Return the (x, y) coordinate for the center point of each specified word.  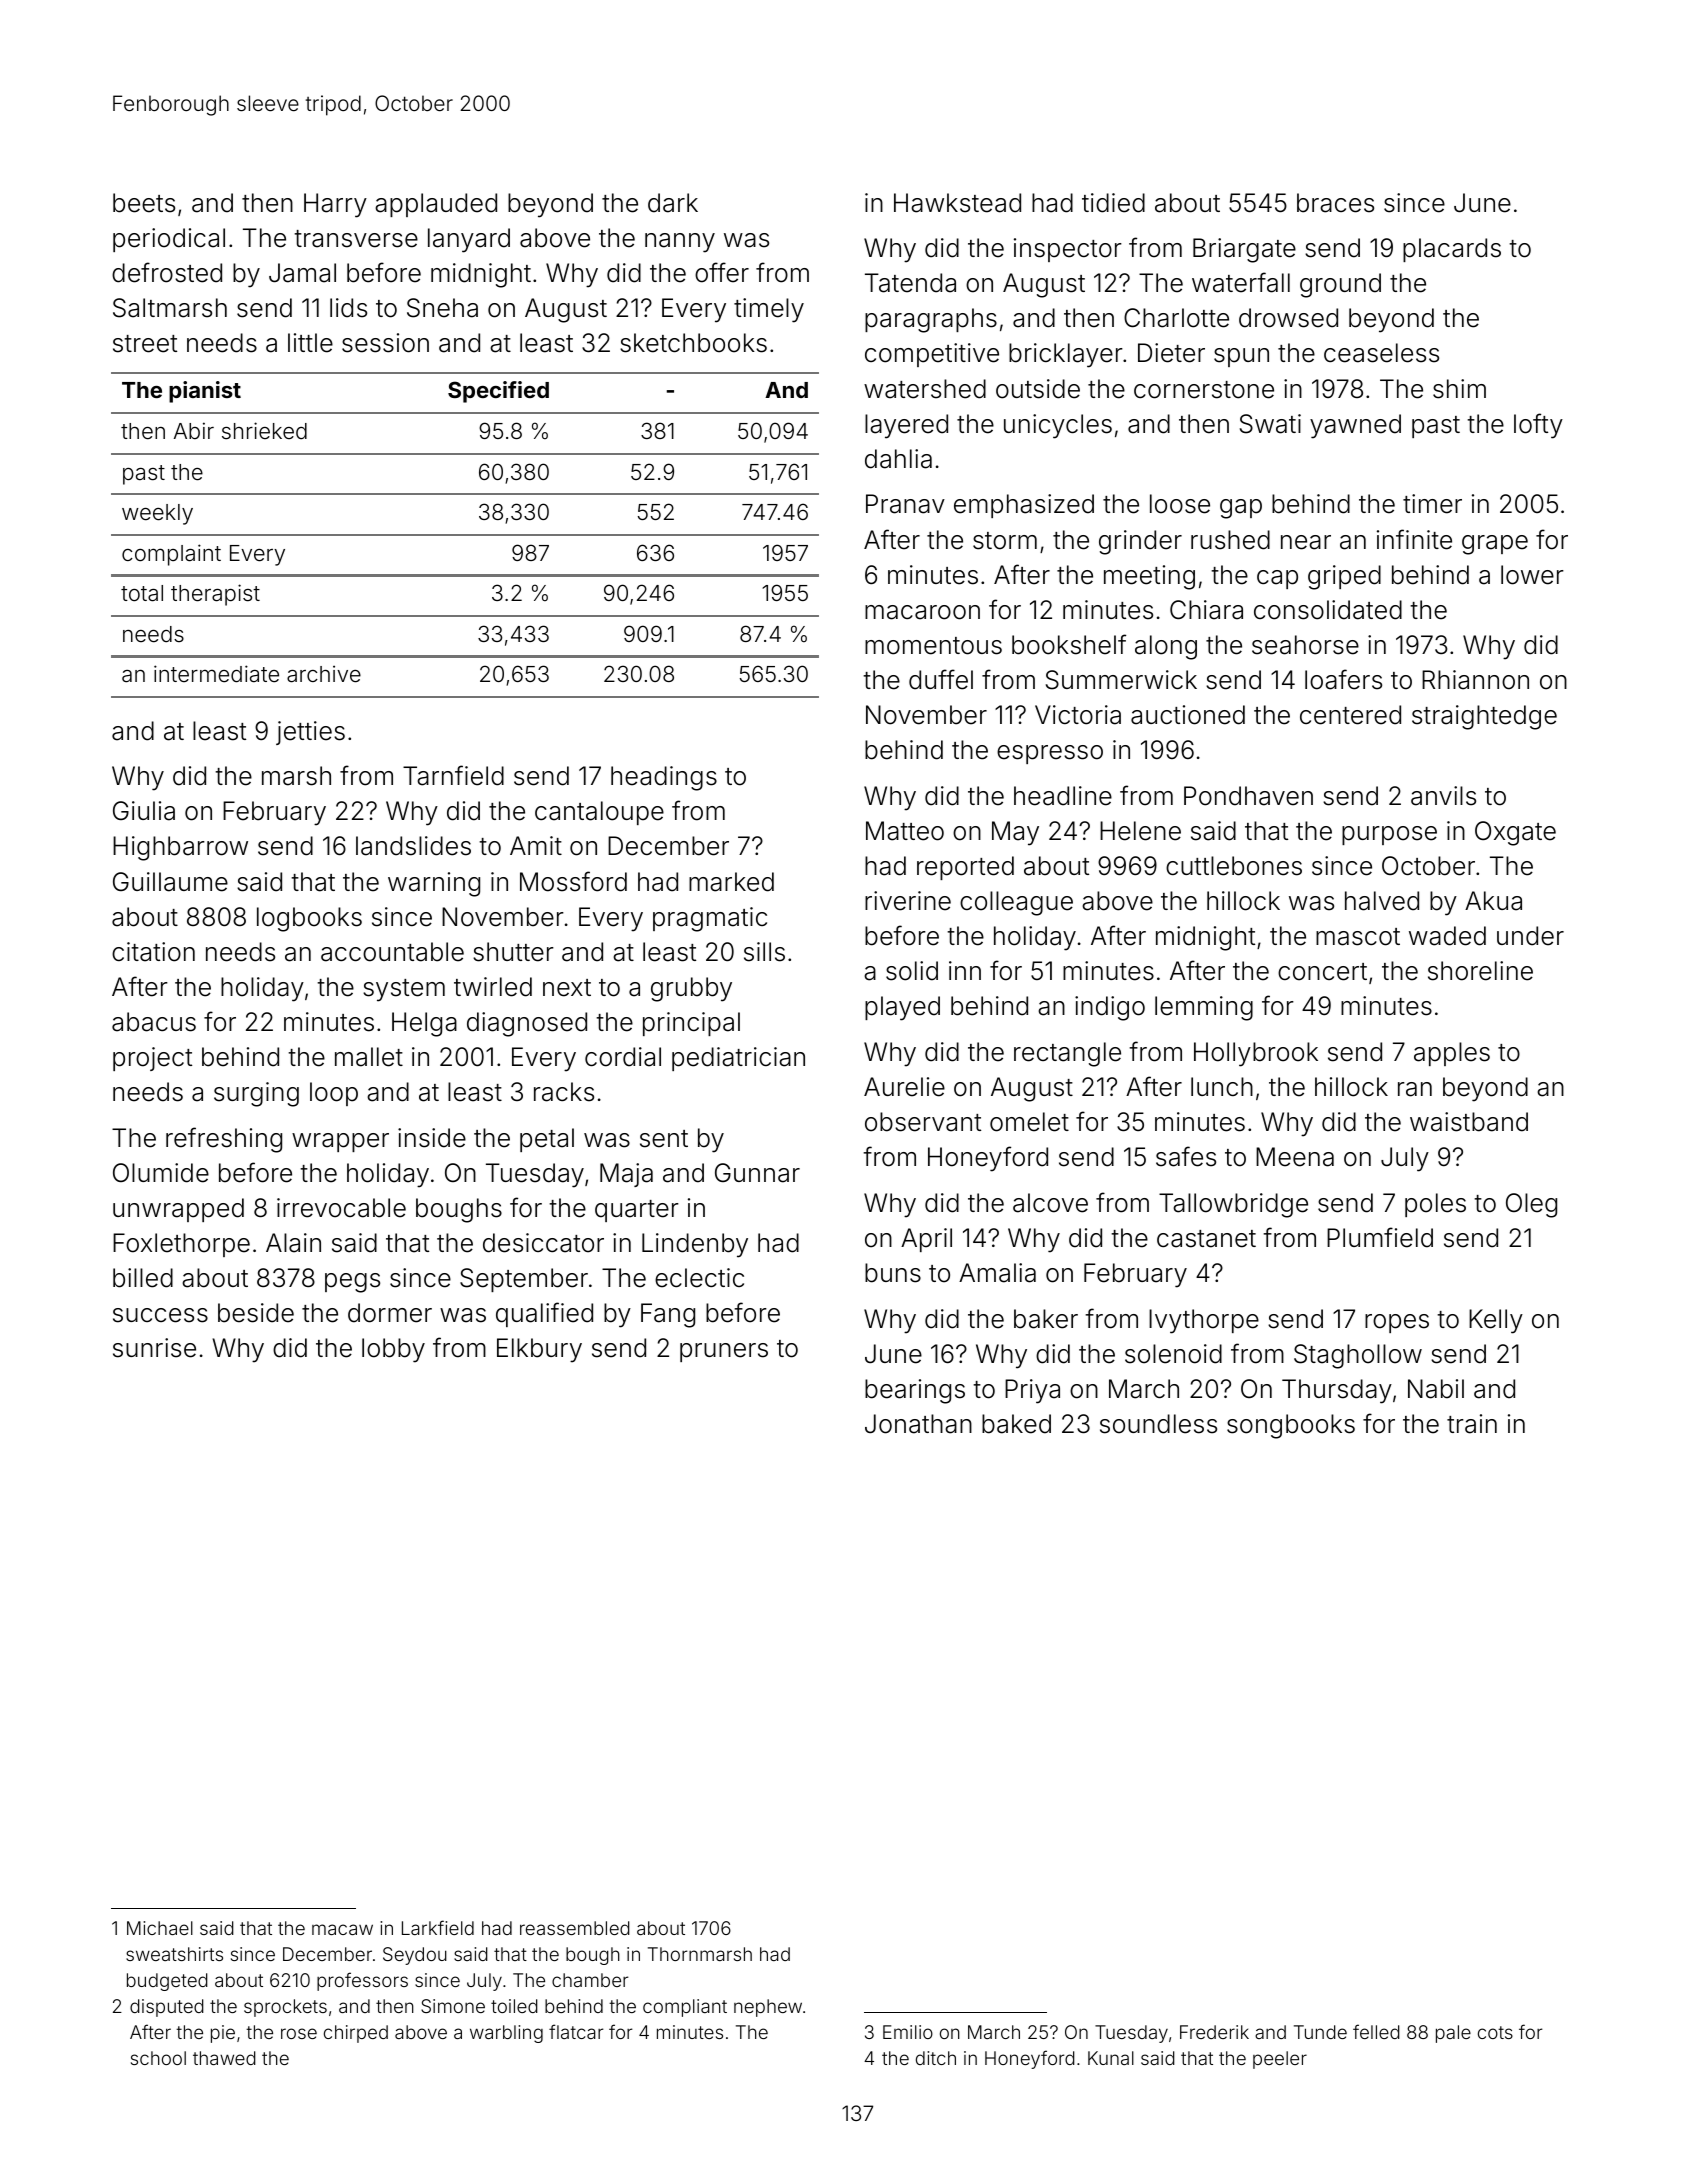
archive (324, 674)
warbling (506, 2034)
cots (1495, 2032)
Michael (160, 1928)
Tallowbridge (1233, 1205)
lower (1532, 575)
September (524, 1280)
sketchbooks (693, 343)
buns (893, 1273)
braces (1335, 203)
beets (144, 203)
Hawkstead (957, 203)
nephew (768, 2008)
